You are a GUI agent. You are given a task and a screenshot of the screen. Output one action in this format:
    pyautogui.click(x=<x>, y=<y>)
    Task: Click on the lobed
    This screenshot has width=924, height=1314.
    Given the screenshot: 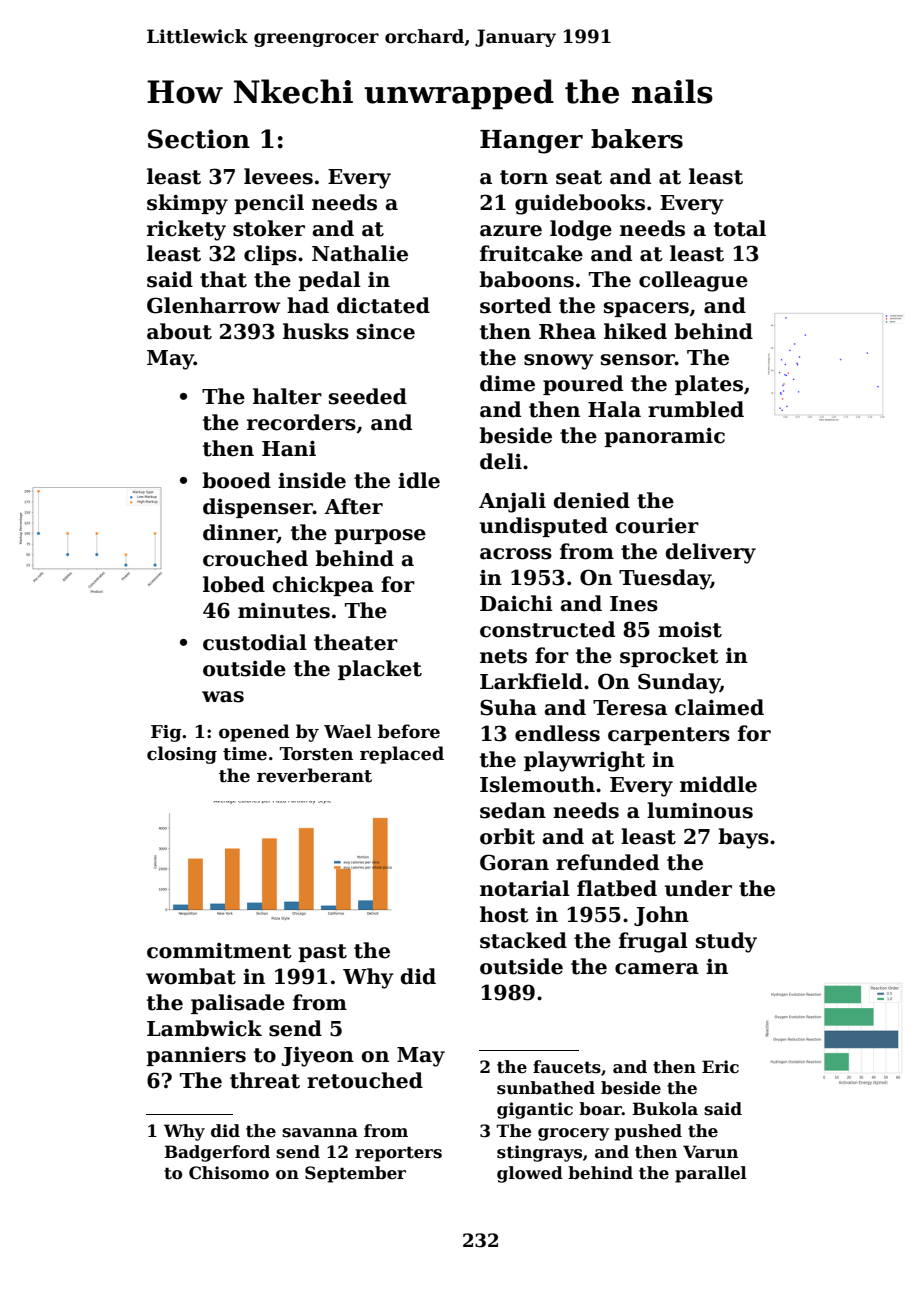 What is the action you would take?
    pyautogui.click(x=234, y=584)
